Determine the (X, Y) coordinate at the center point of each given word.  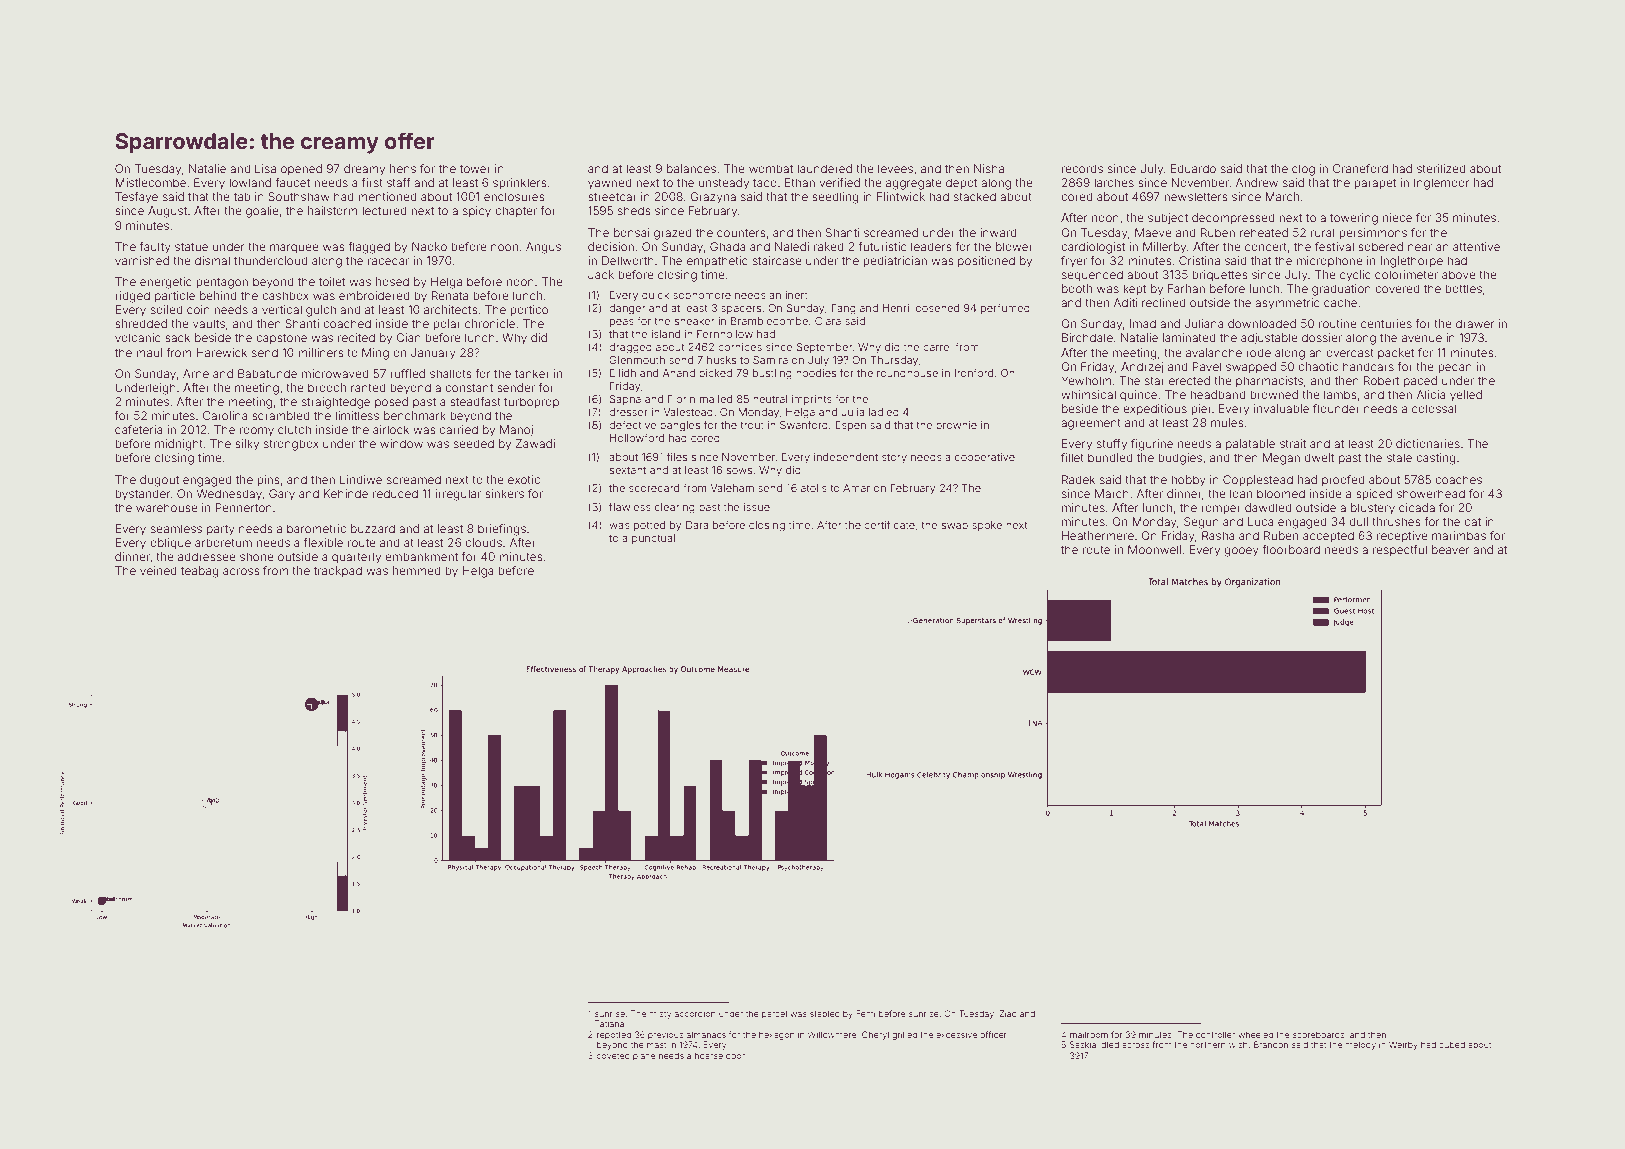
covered (1397, 288)
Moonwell (1154, 549)
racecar (388, 261)
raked (829, 246)
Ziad (1008, 1013)
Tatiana (609, 1023)
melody (1360, 1045)
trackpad (338, 572)
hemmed (417, 570)
